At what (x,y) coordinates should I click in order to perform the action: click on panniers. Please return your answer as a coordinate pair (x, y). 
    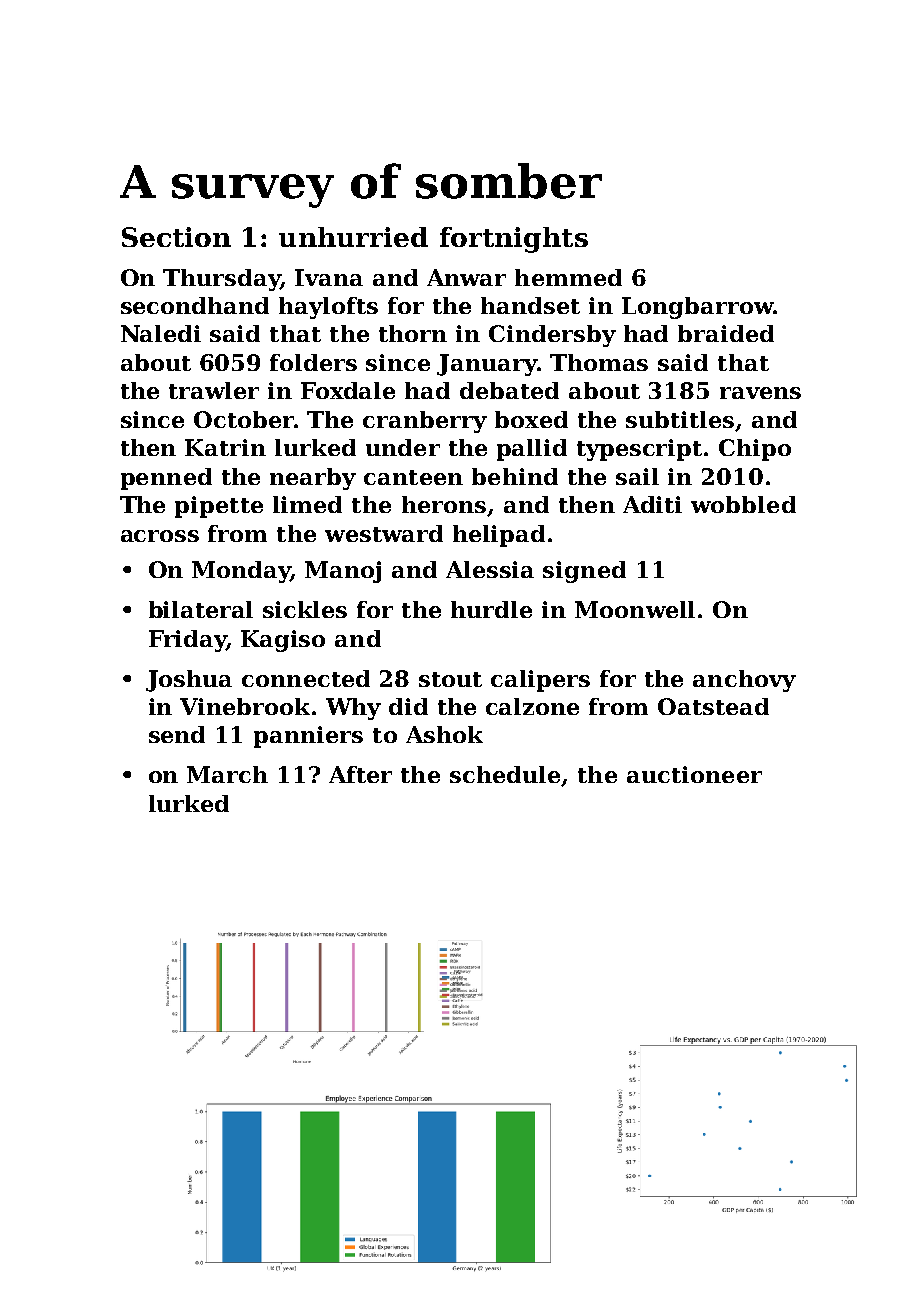
    Looking at the image, I should click on (308, 737).
